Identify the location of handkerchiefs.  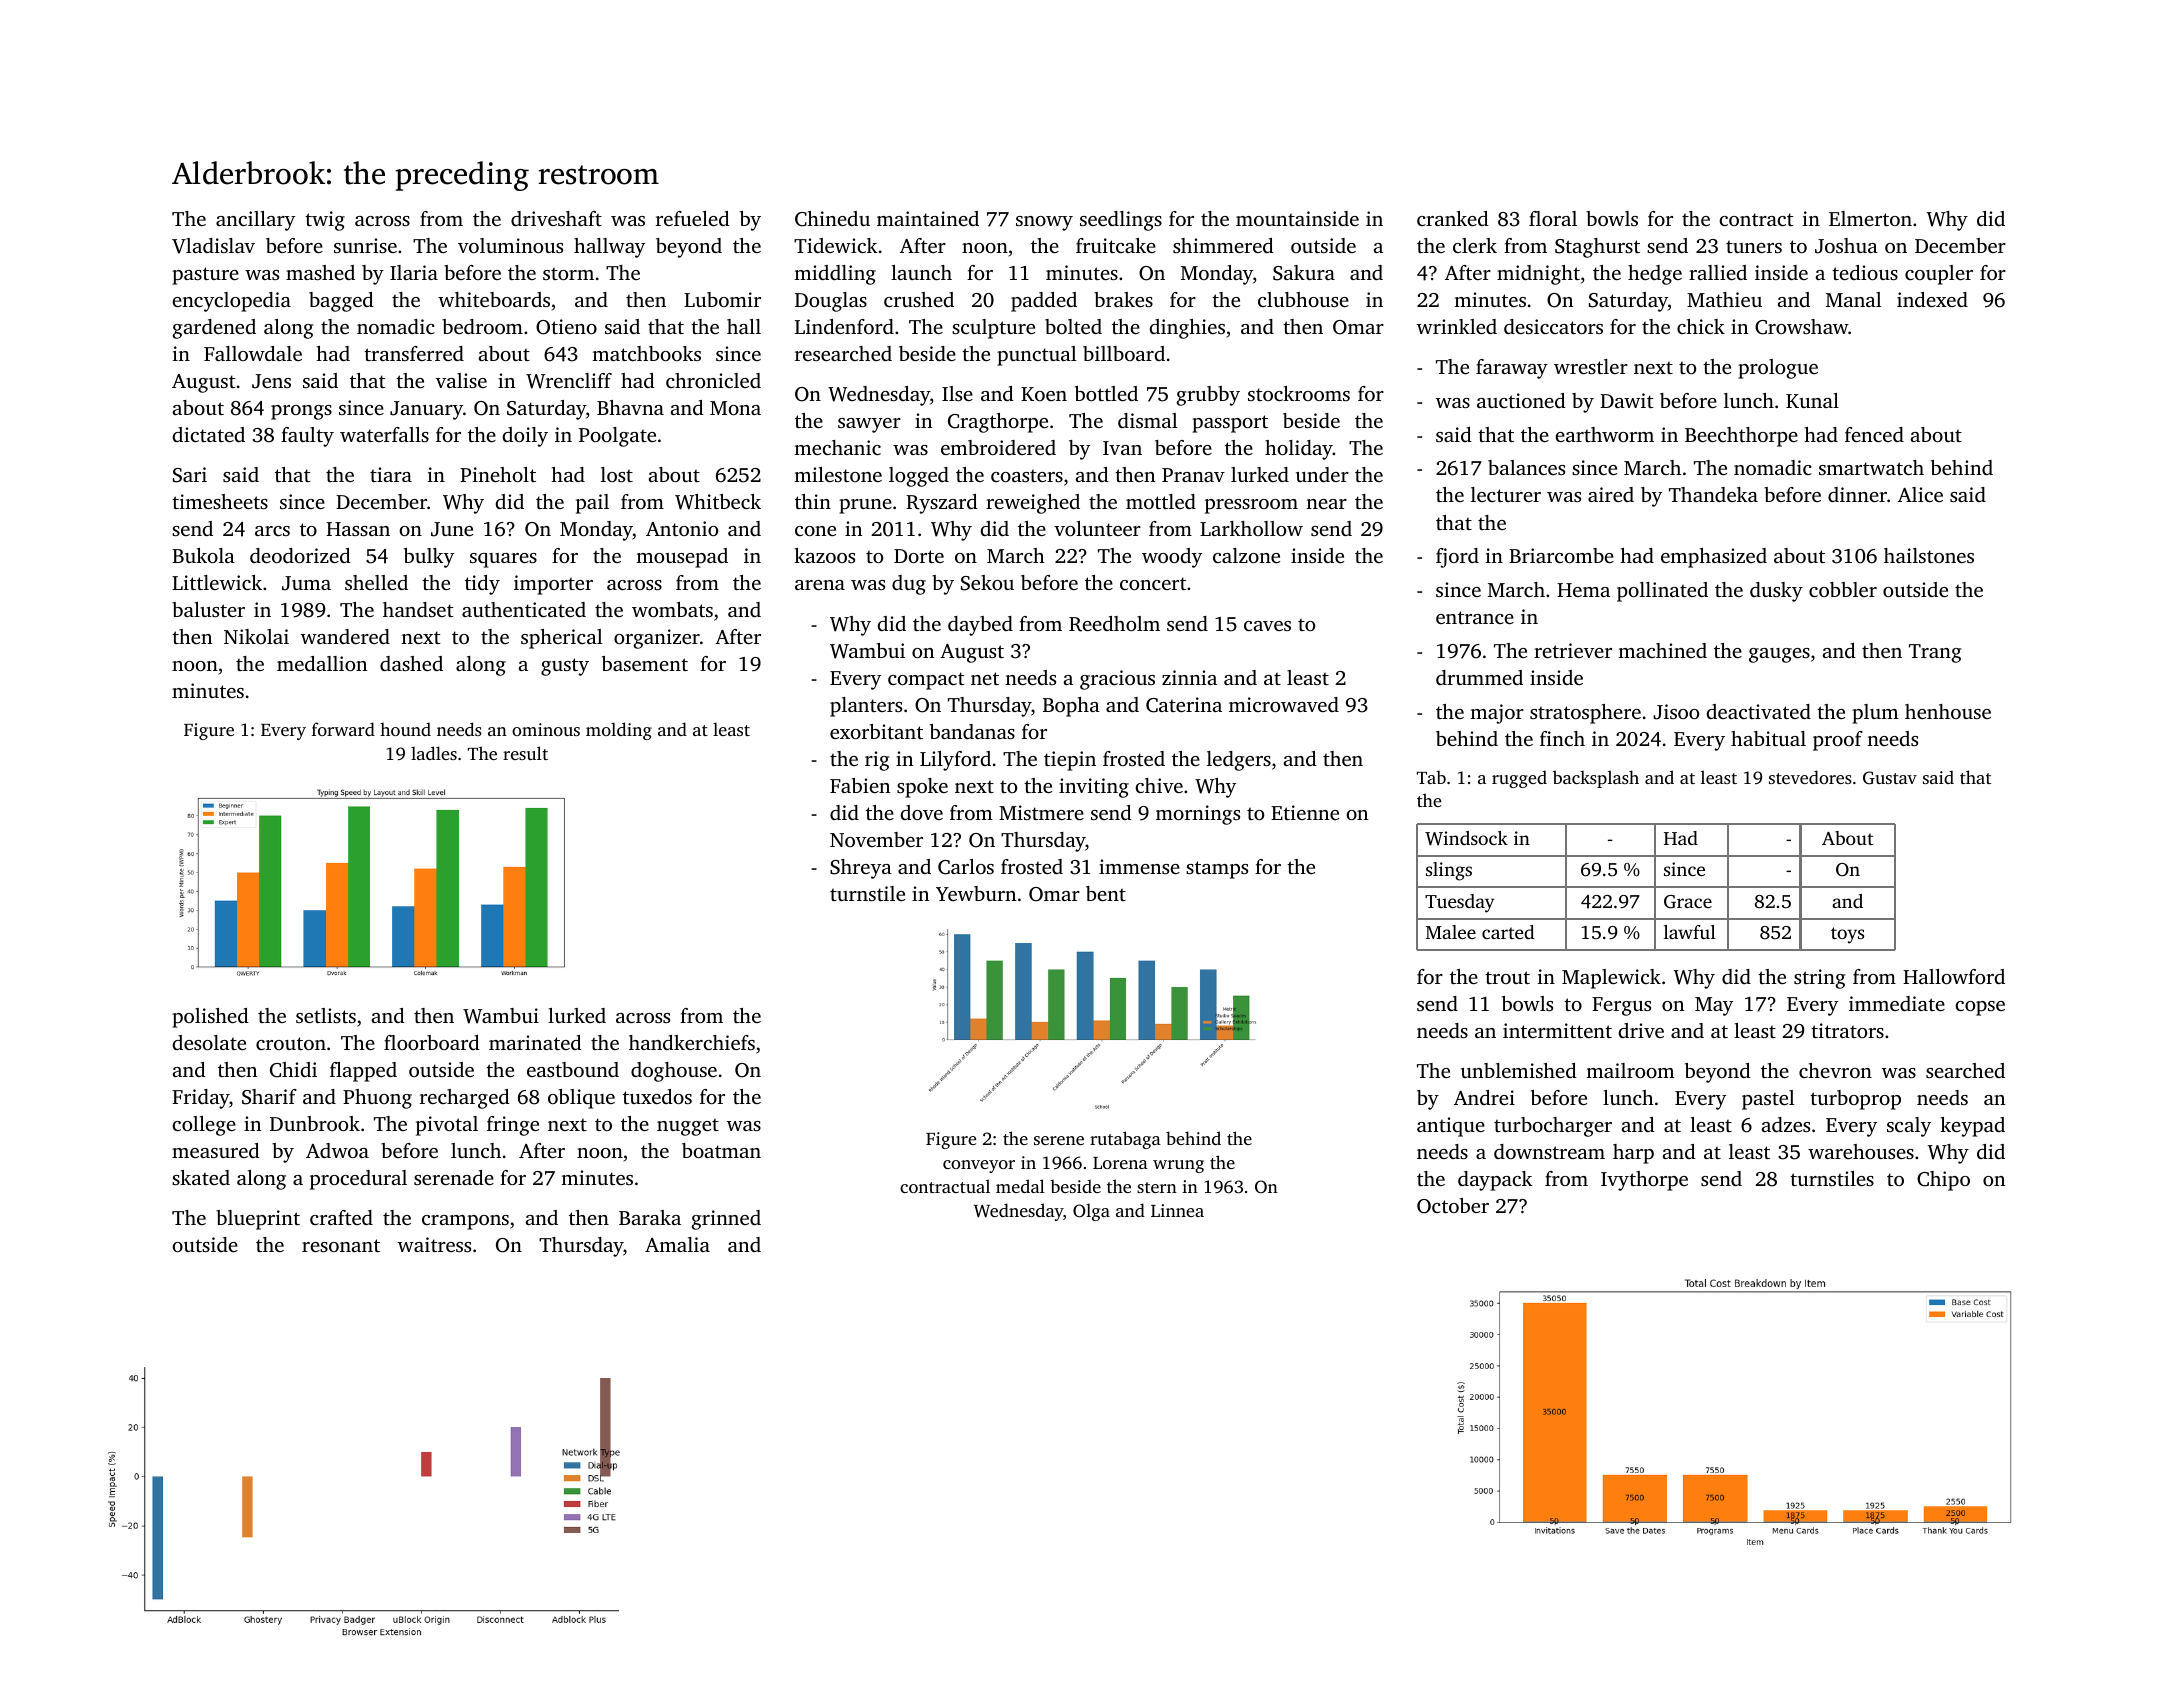
(692, 1042).
